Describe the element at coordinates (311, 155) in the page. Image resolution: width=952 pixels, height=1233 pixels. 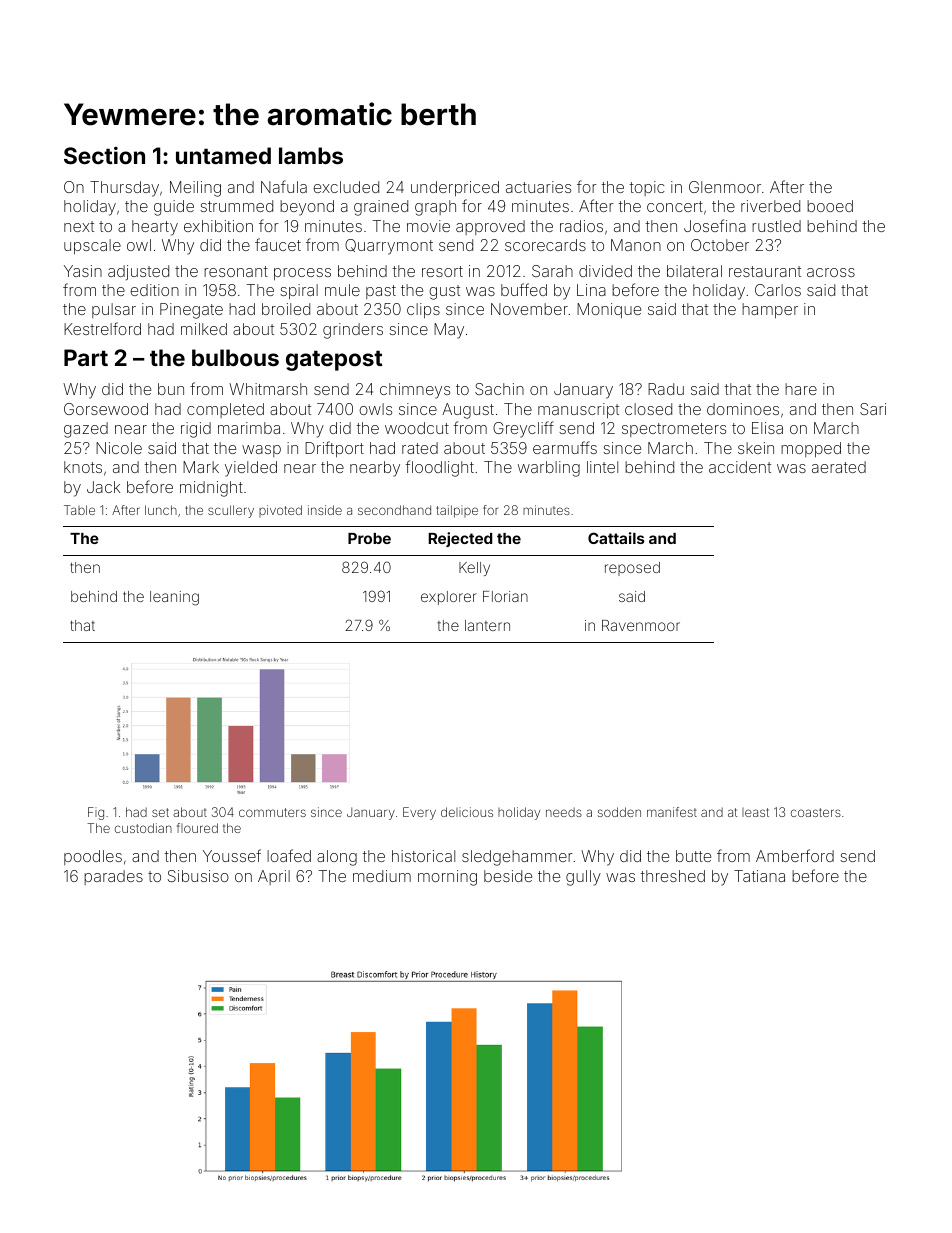
I see `lambs` at that location.
